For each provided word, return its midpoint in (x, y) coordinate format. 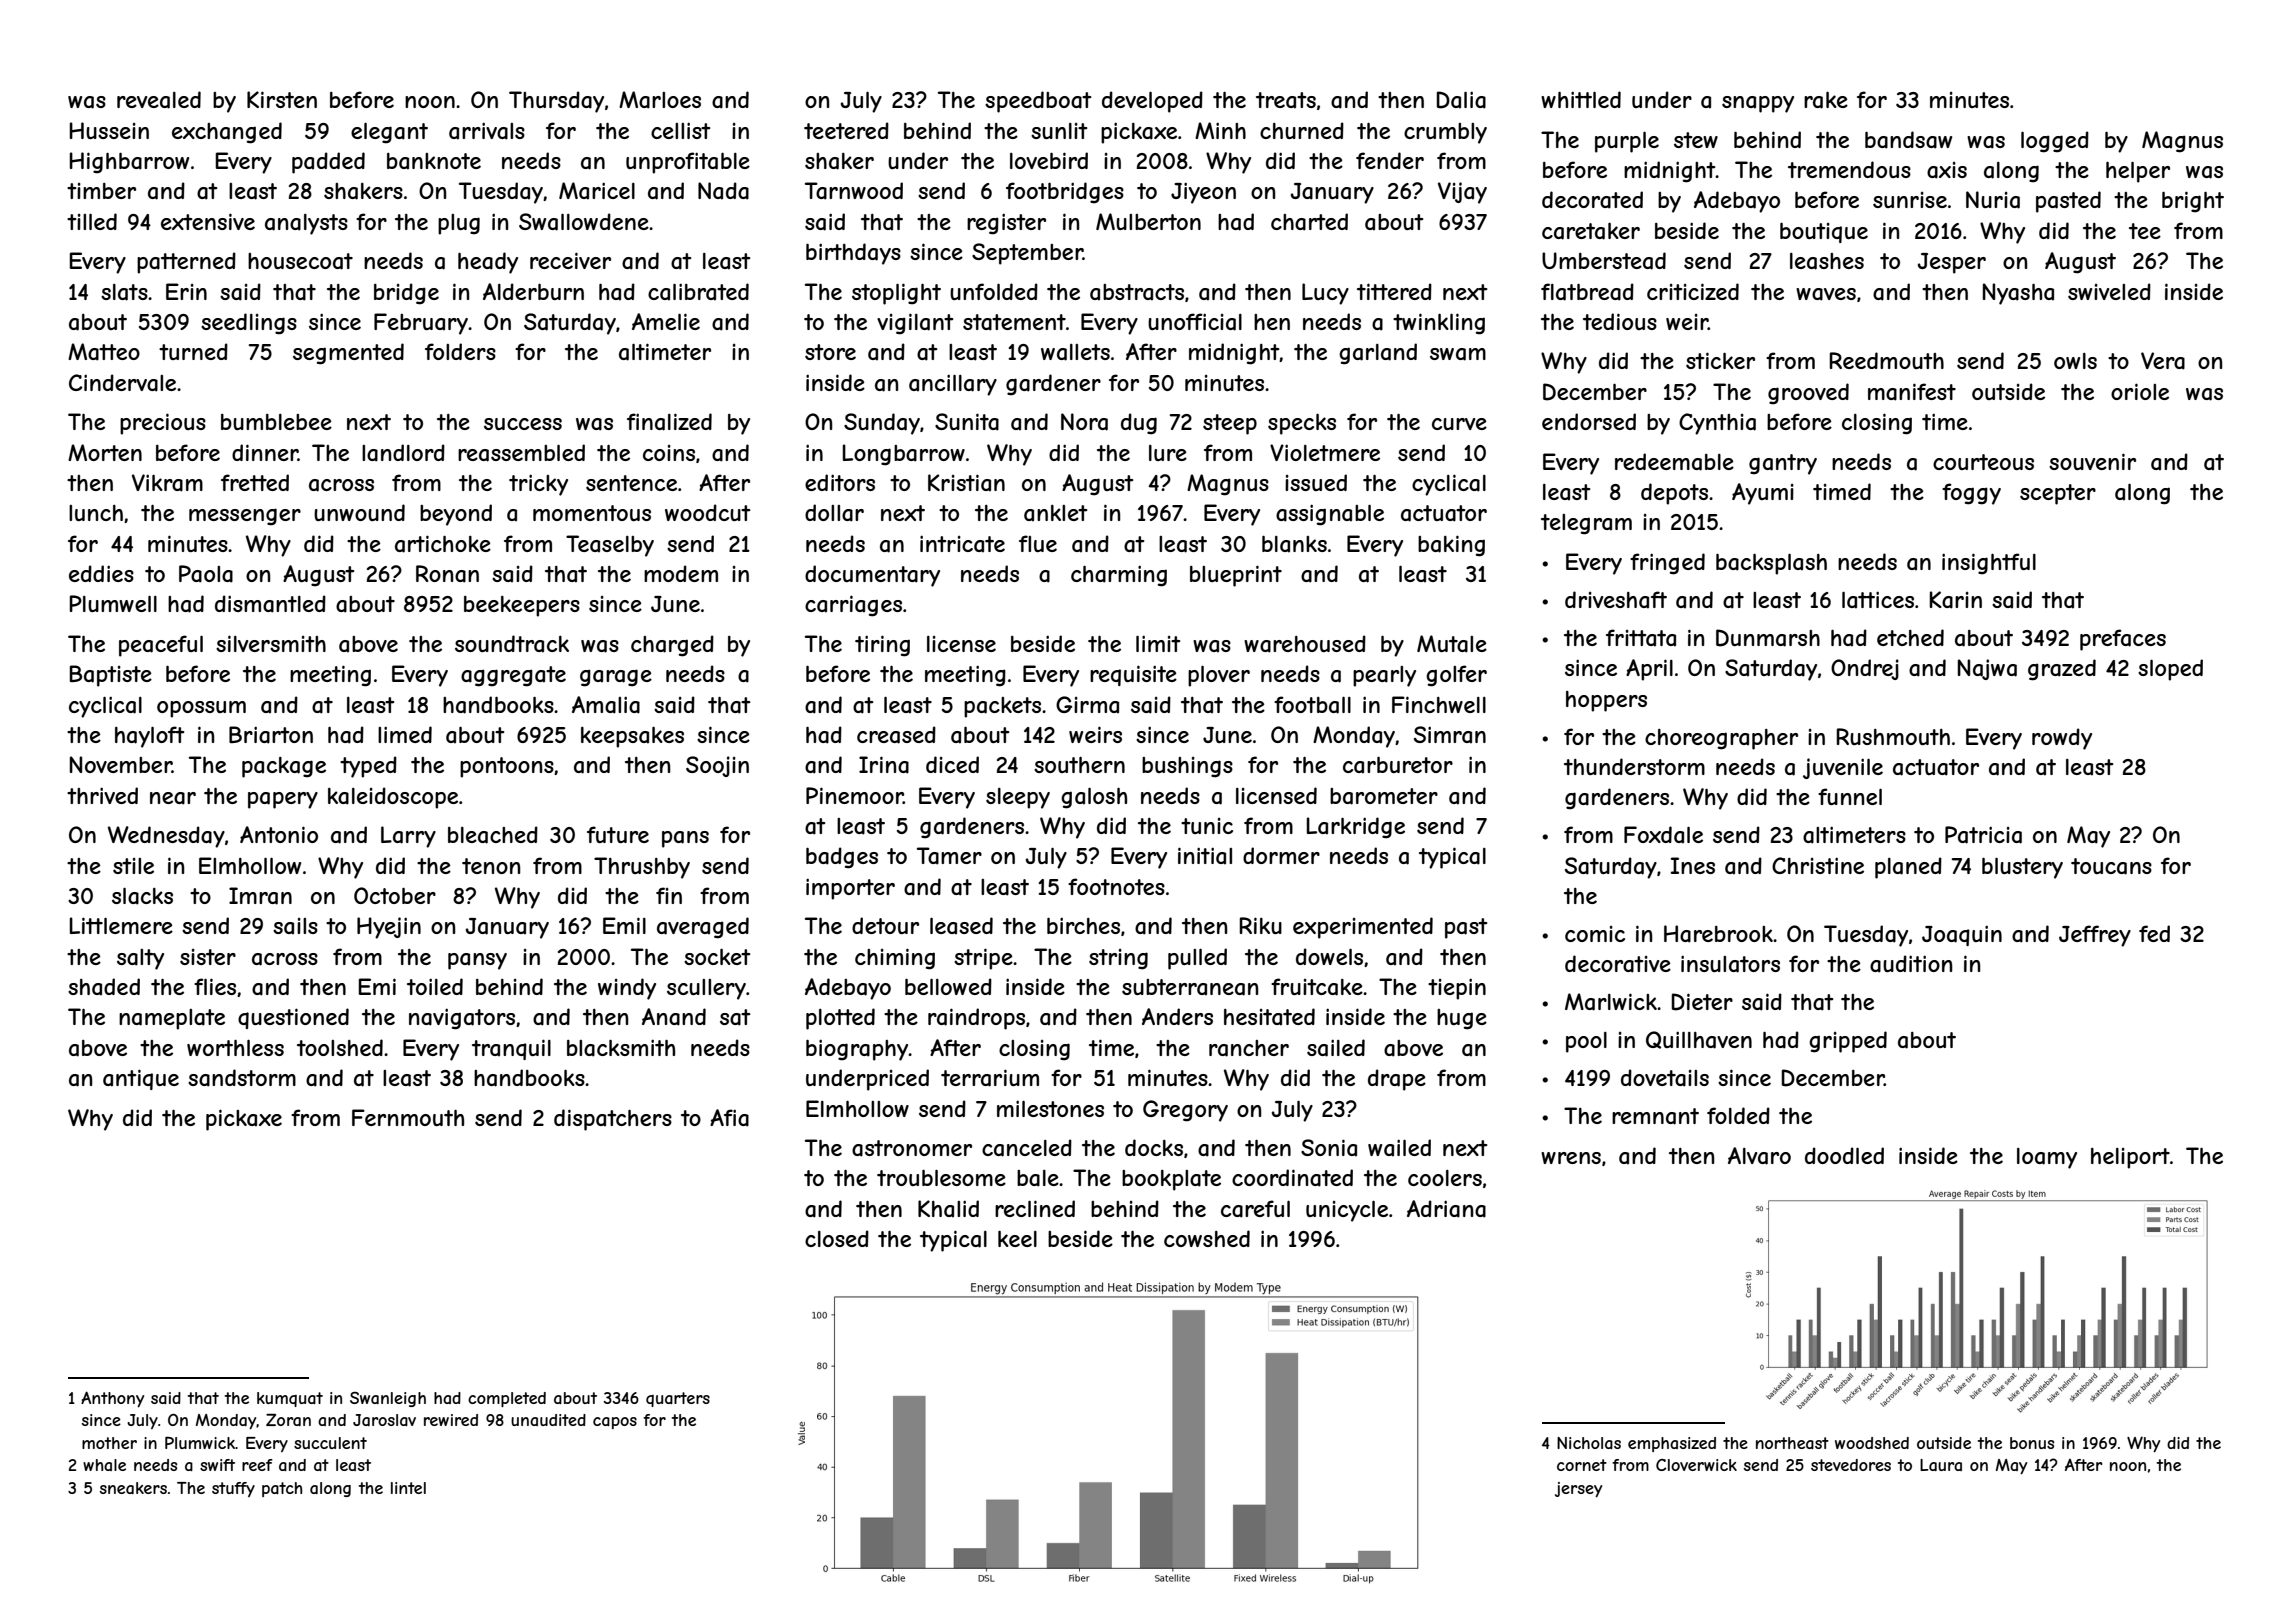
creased (896, 735)
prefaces (2123, 640)
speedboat (1038, 102)
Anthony (112, 1399)
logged (2055, 142)
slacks (142, 896)
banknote (434, 161)
